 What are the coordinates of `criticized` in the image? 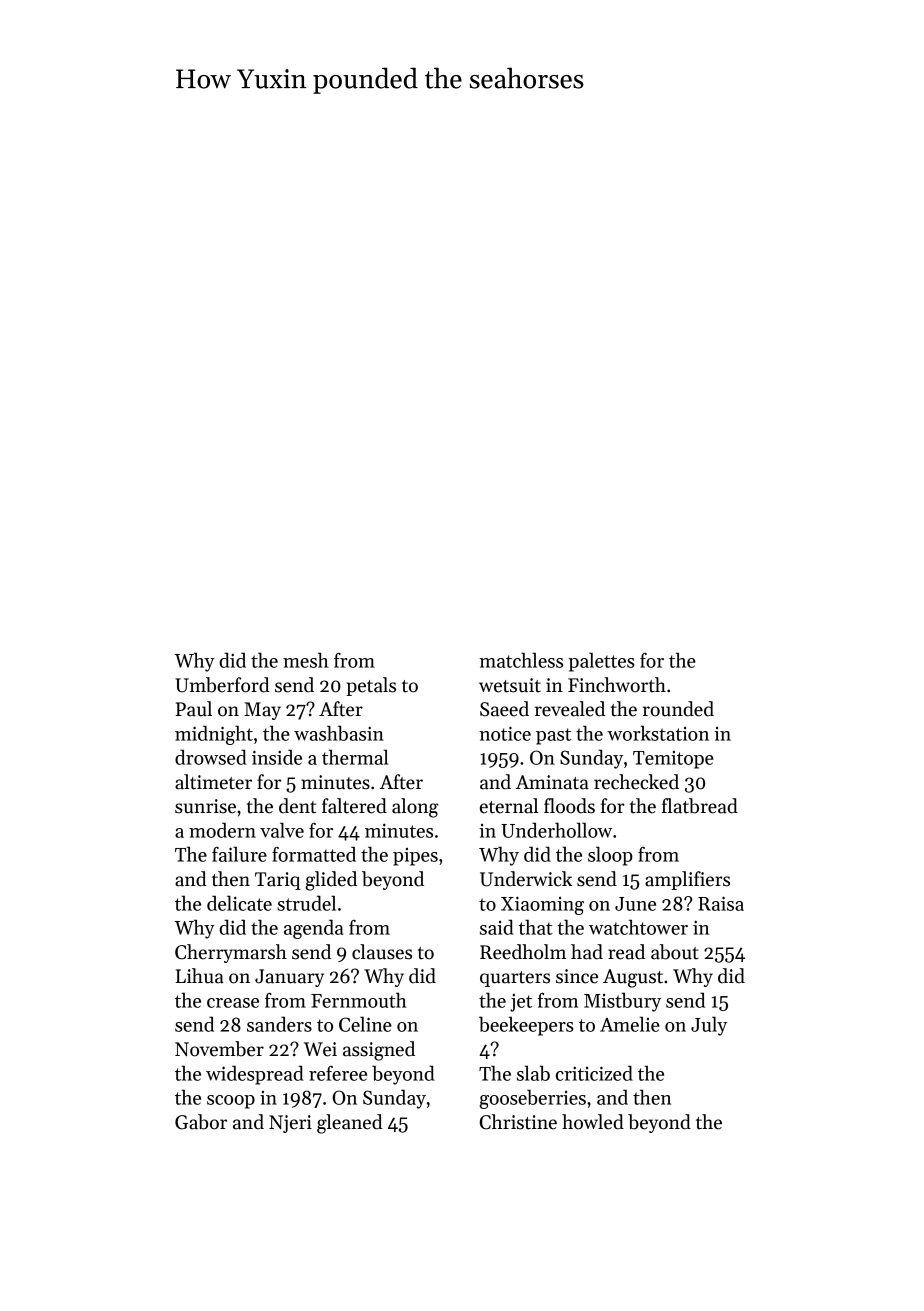 It's located at (594, 1073).
